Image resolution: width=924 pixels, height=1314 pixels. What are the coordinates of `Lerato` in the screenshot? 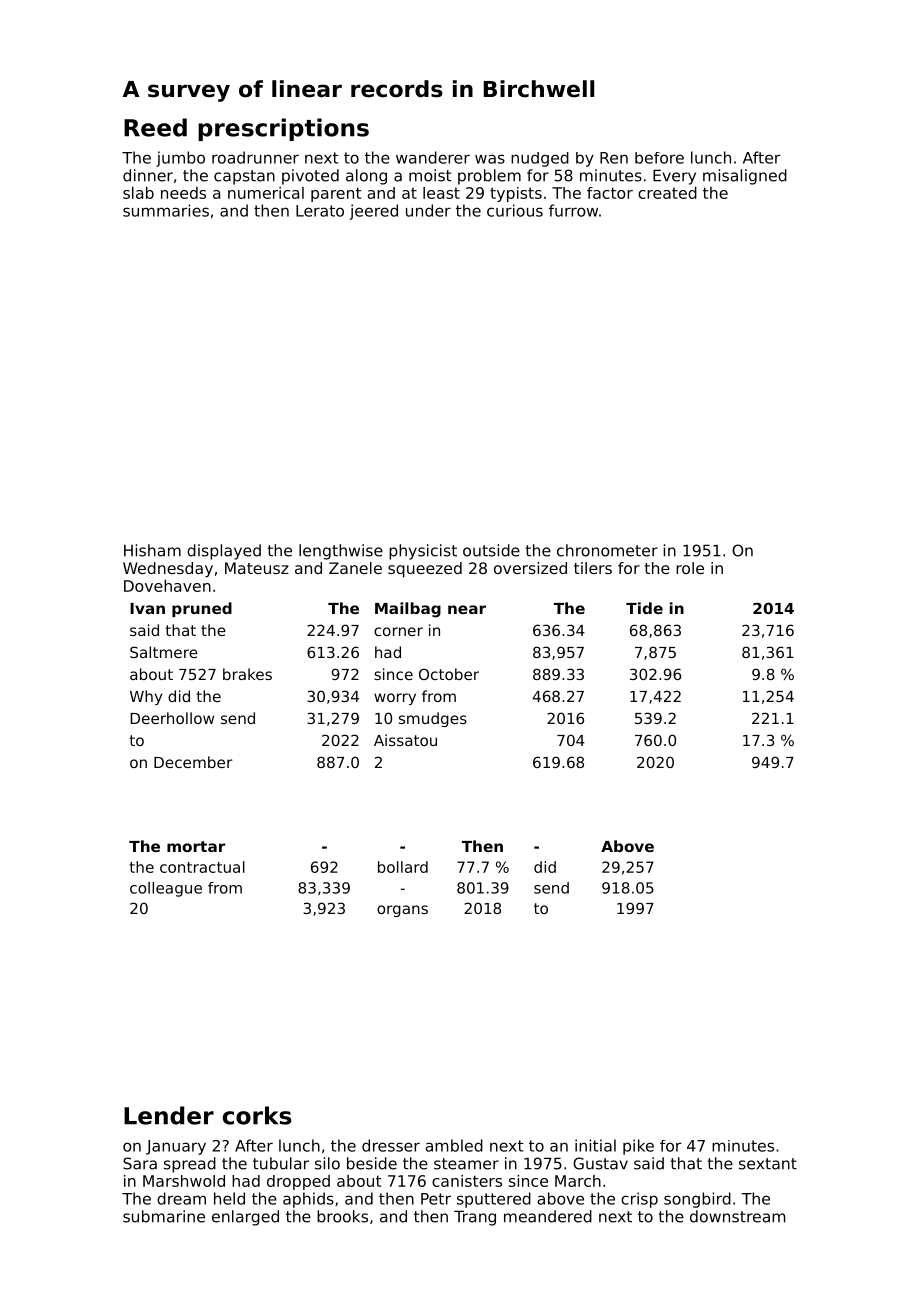 It's located at (320, 211).
